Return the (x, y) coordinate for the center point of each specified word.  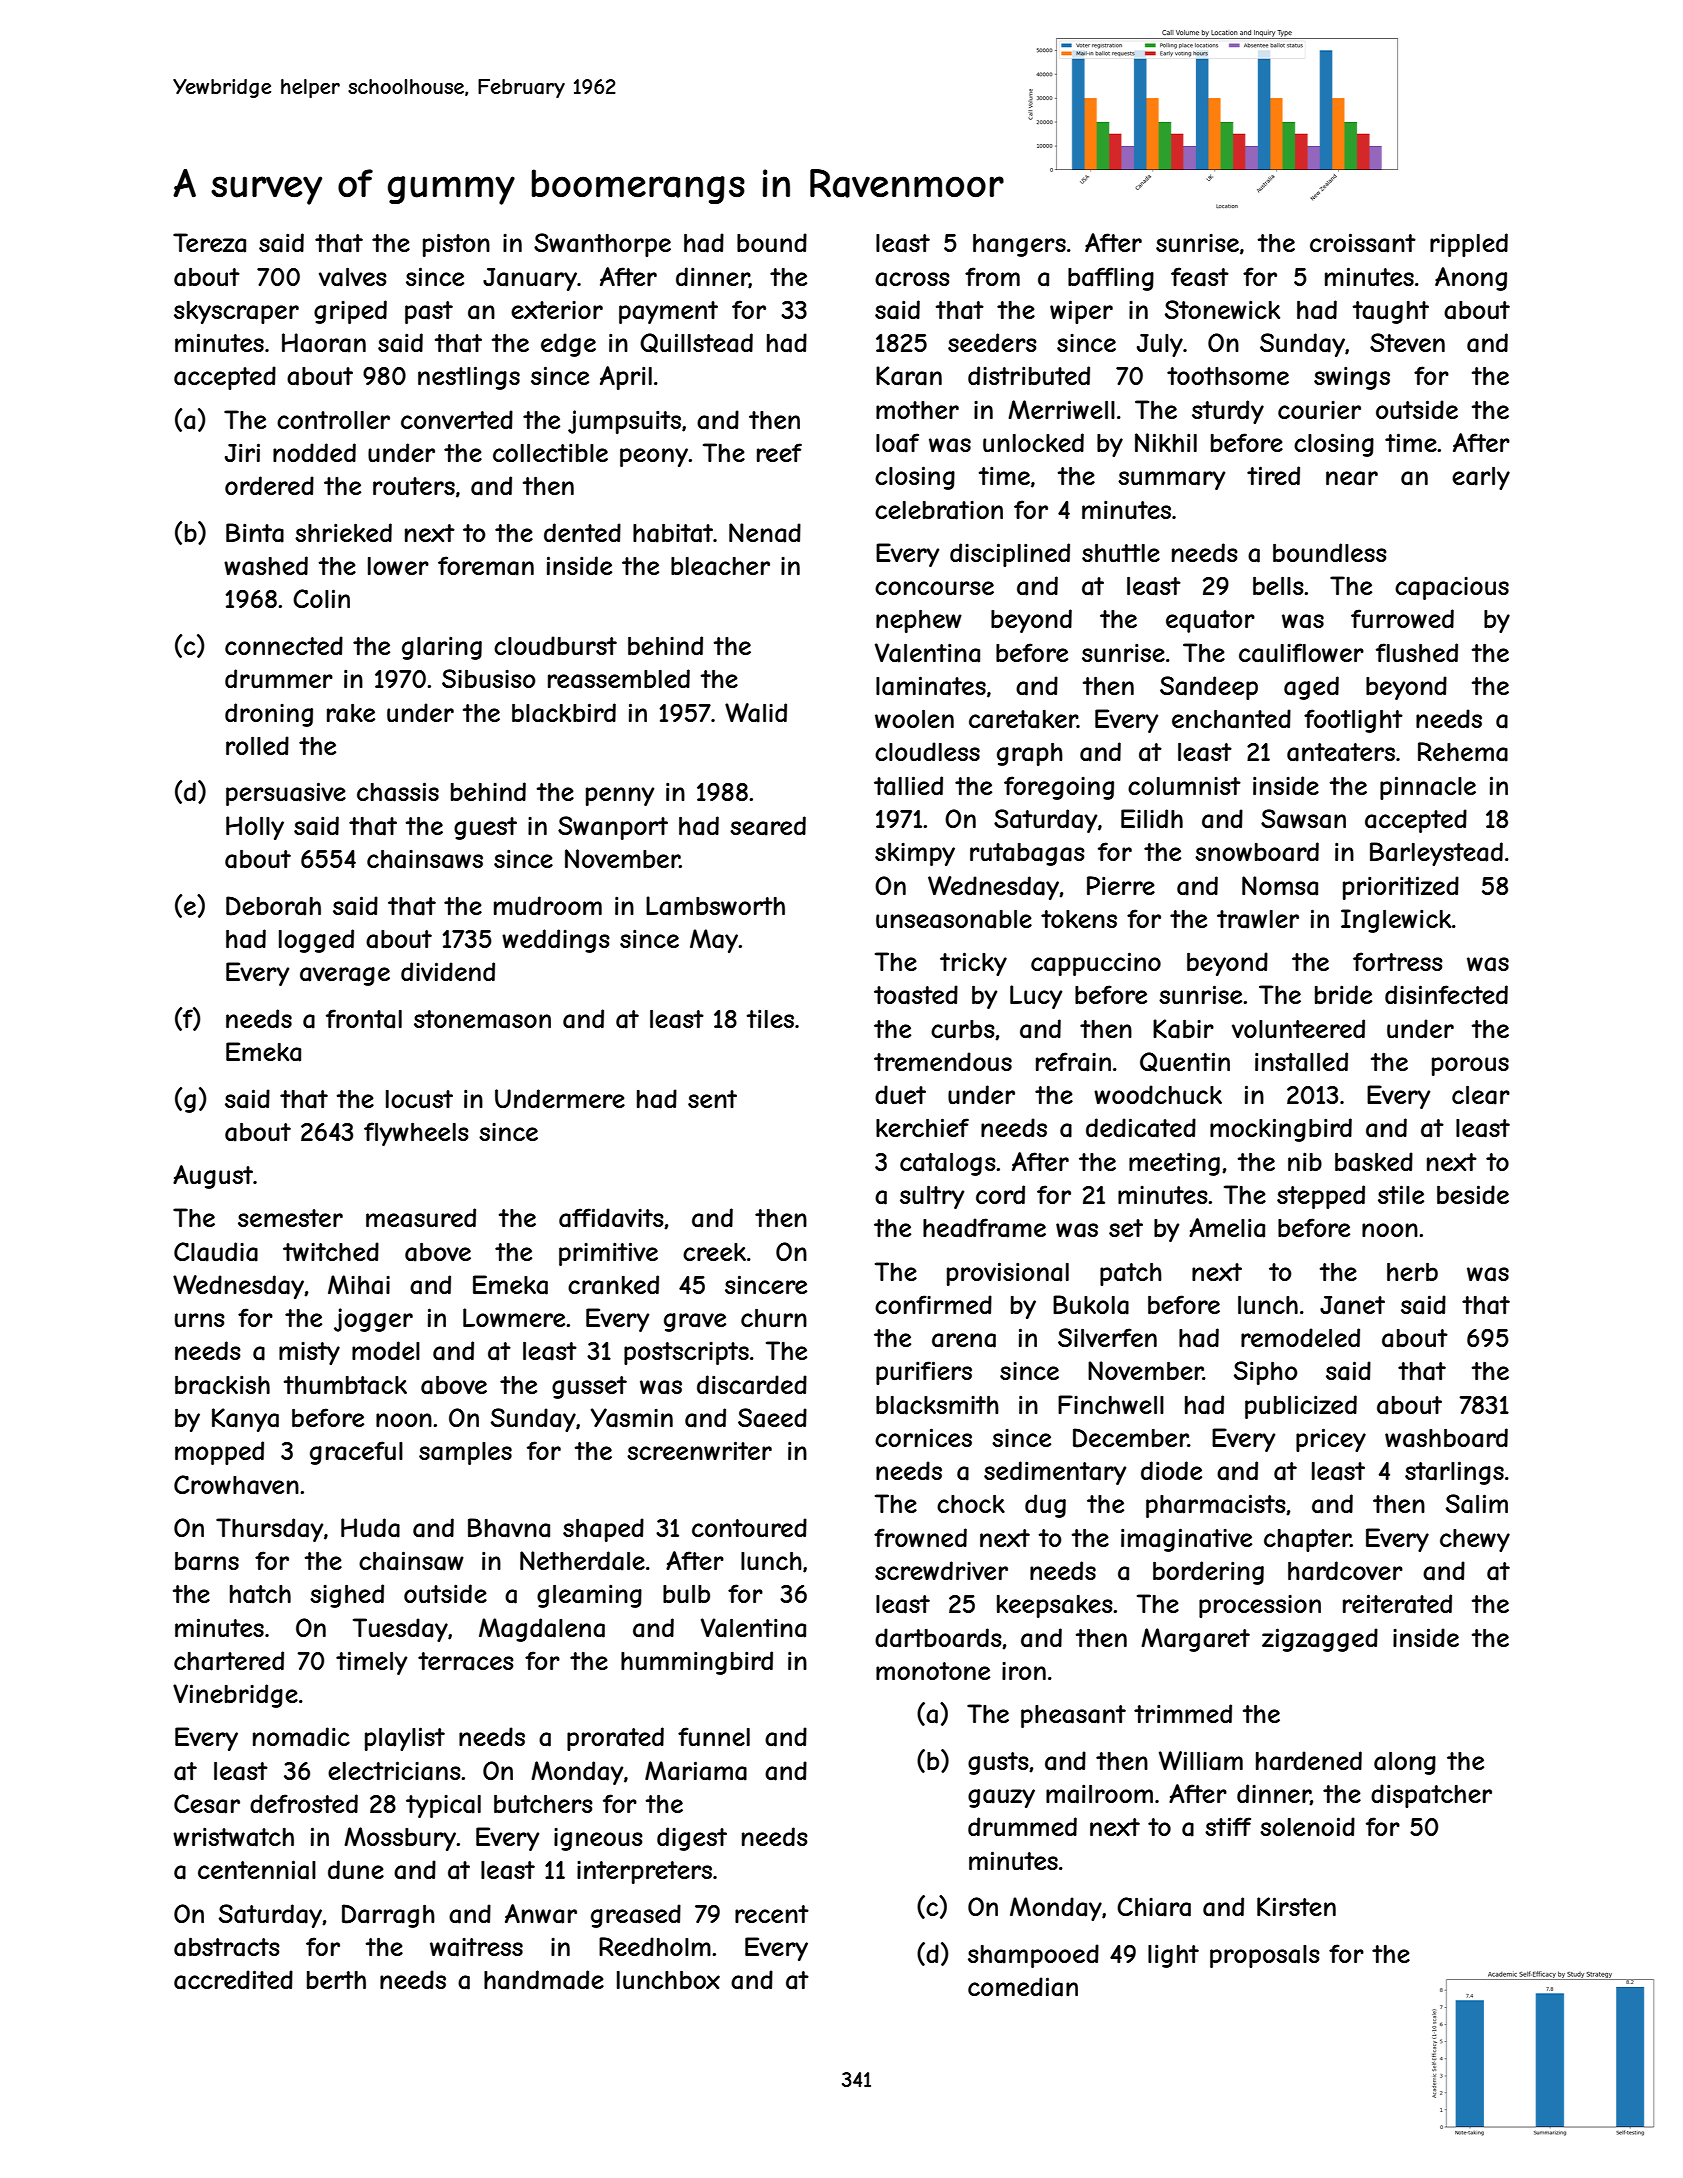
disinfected (1446, 994)
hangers (1019, 245)
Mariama (696, 1771)
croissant (1363, 243)
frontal (364, 1019)
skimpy (915, 854)
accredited (233, 1980)
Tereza (209, 243)
